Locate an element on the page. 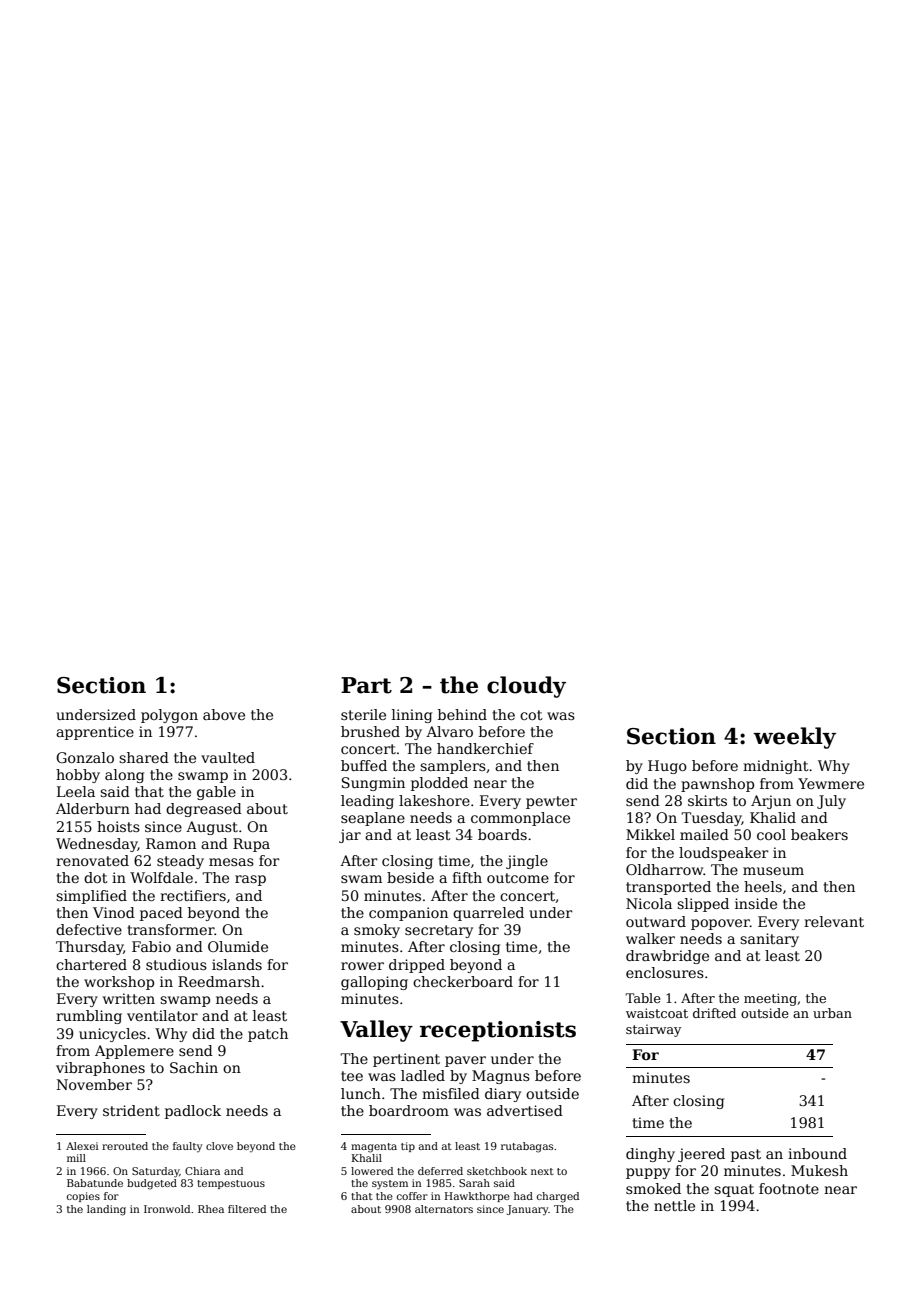 The width and height of the page is (924, 1308). footnote is located at coordinates (789, 1188).
